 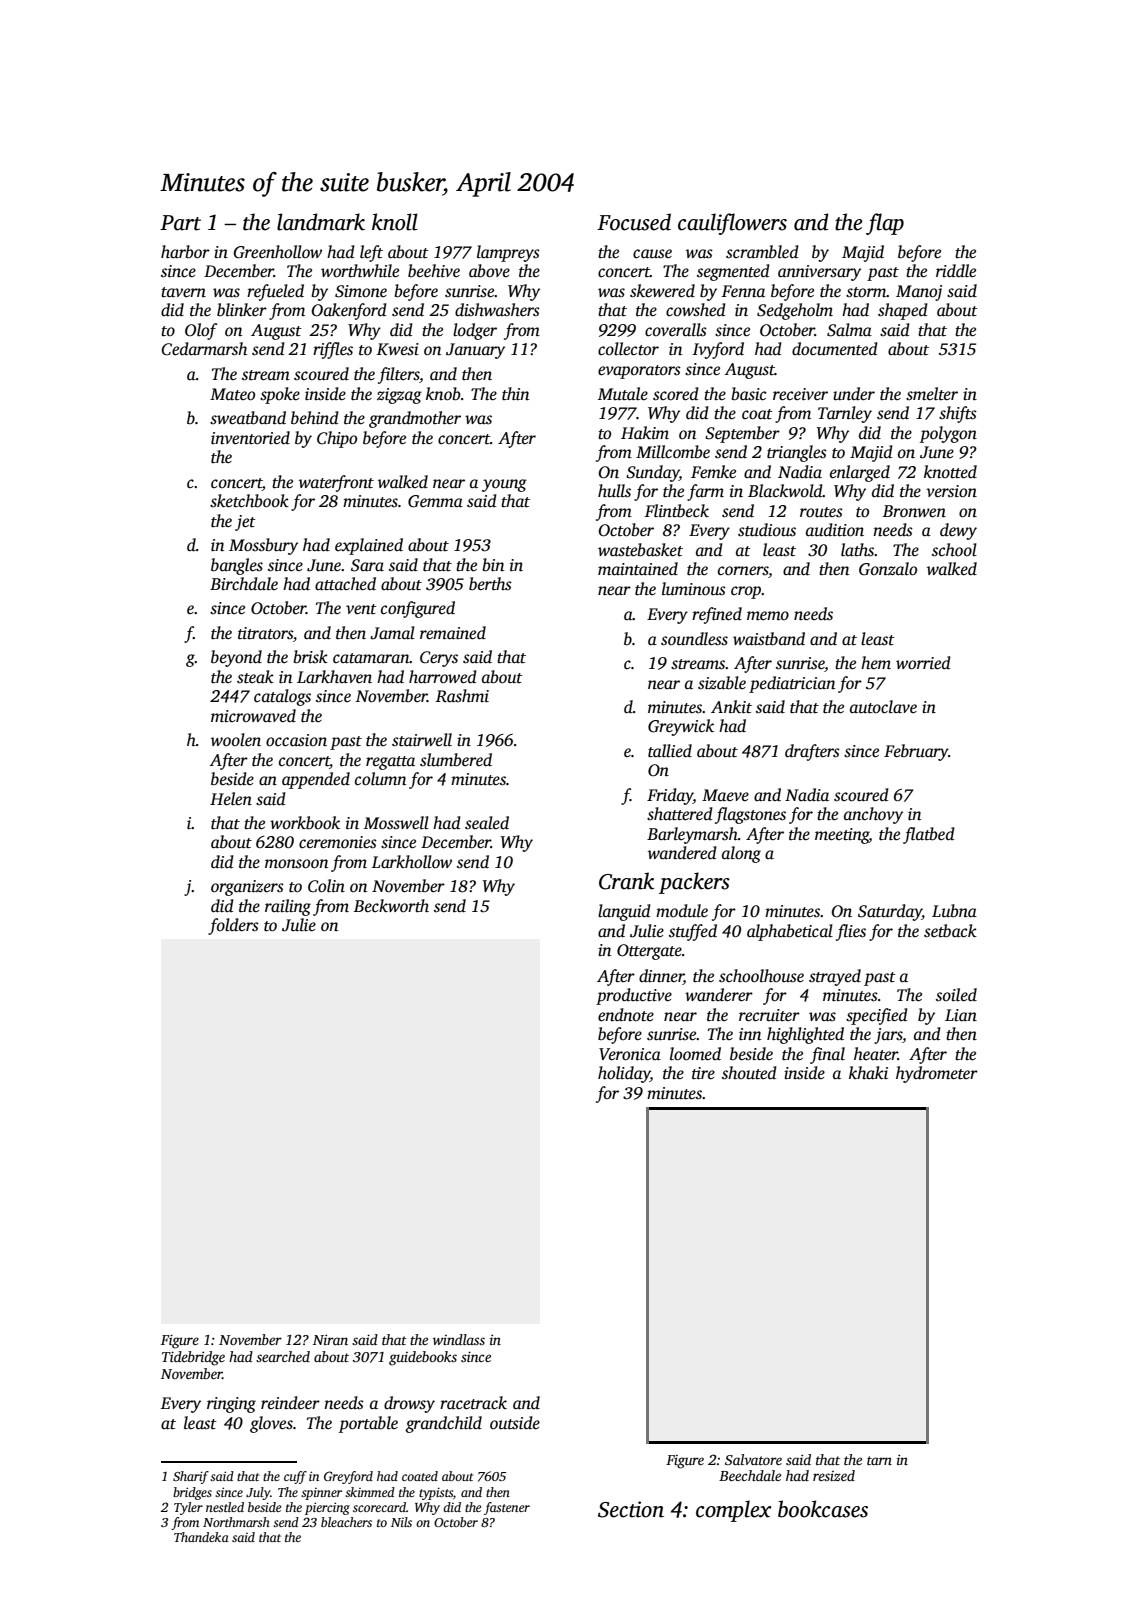 What do you see at coordinates (670, 796) in the image?
I see `Friday` at bounding box center [670, 796].
